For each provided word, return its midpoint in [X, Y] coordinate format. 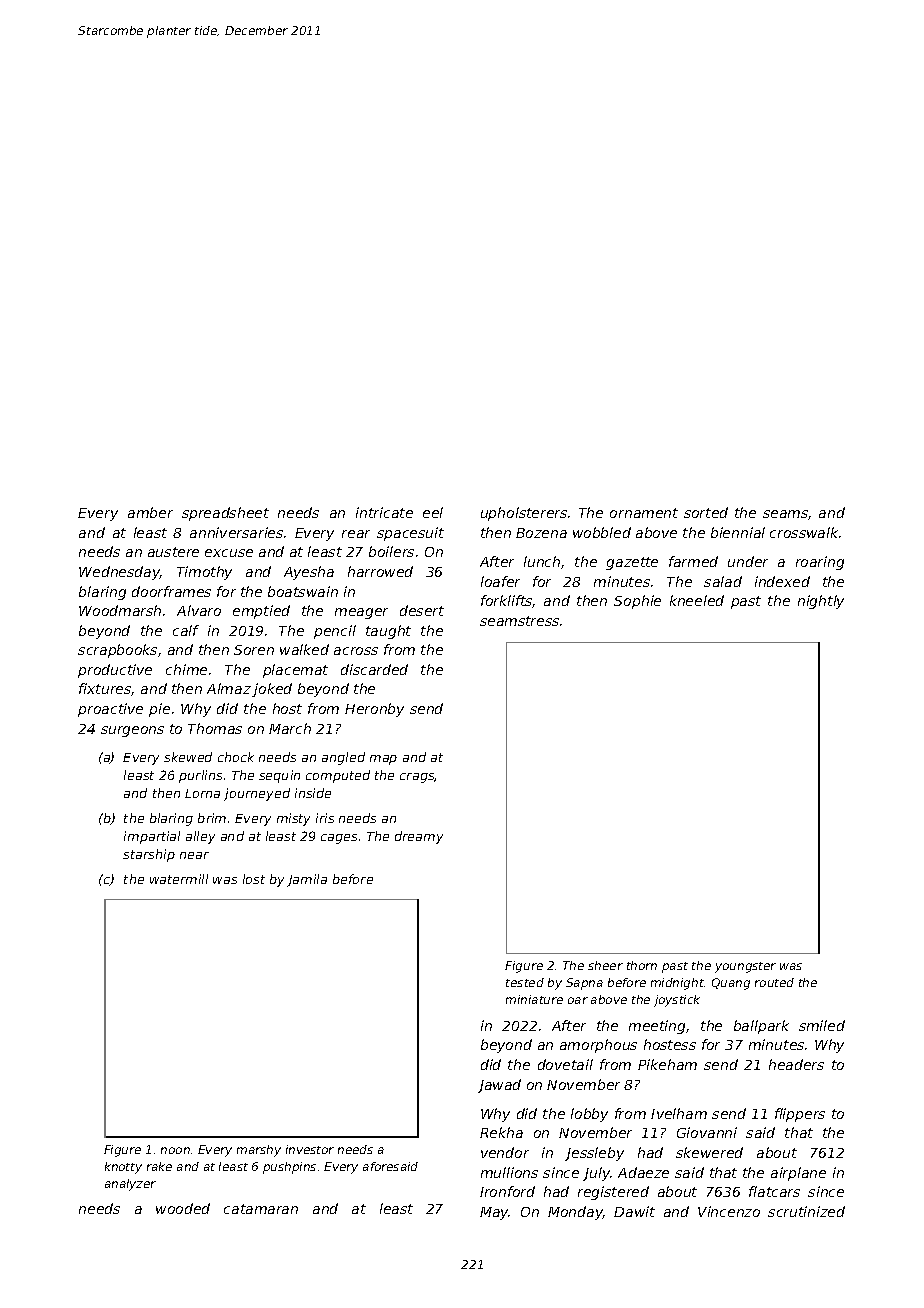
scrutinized [806, 1211]
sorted [706, 512]
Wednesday [119, 573]
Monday [575, 1213]
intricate [384, 512]
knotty [123, 1168]
